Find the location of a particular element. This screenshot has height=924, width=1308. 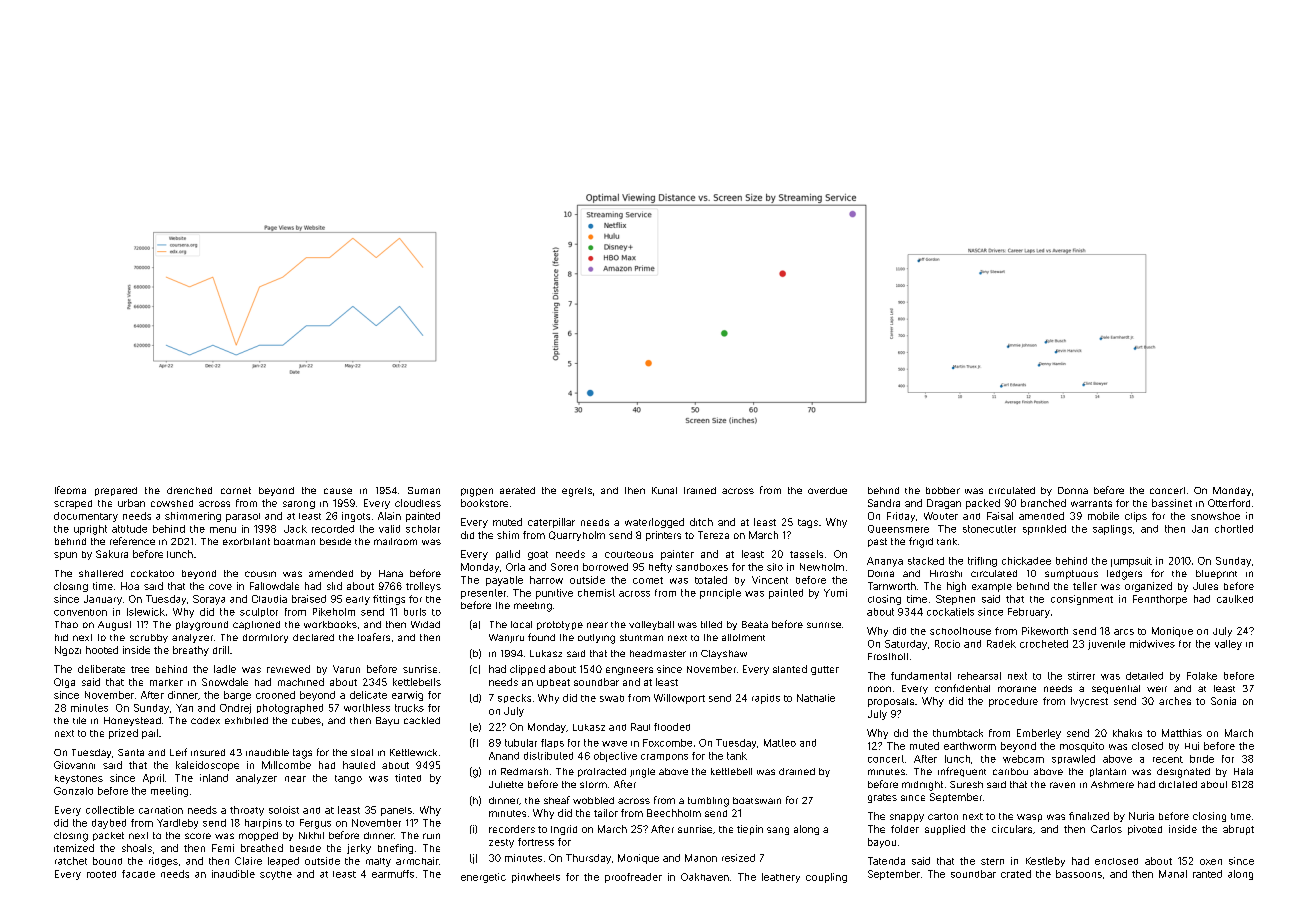

clipped is located at coordinates (527, 670).
